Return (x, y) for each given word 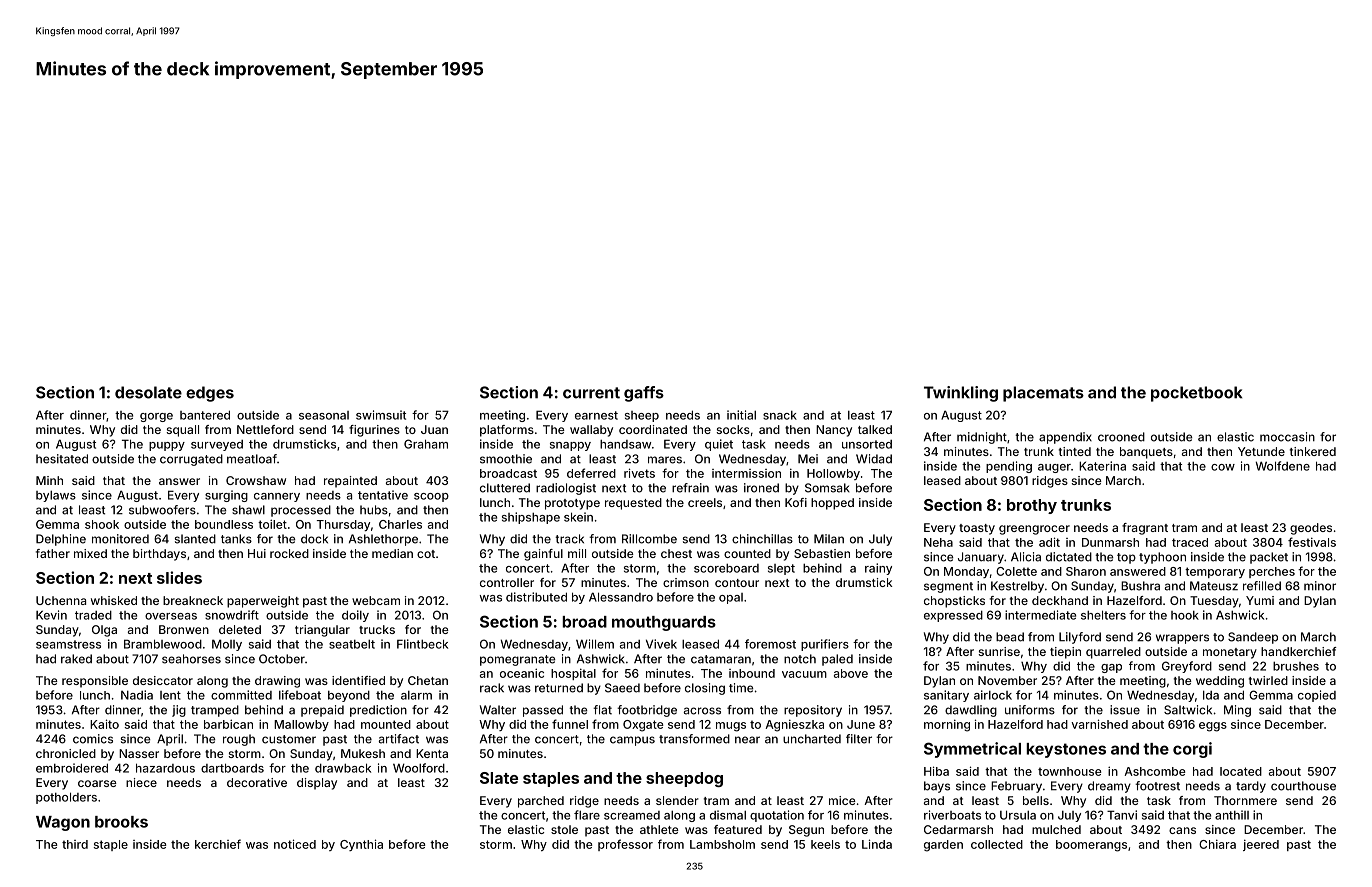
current (591, 393)
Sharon (1086, 571)
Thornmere (1245, 800)
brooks (121, 822)
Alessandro (621, 597)
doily (355, 616)
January (981, 558)
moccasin (1287, 437)
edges (210, 394)
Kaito (104, 724)
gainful (543, 555)
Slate (499, 778)
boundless (224, 524)
